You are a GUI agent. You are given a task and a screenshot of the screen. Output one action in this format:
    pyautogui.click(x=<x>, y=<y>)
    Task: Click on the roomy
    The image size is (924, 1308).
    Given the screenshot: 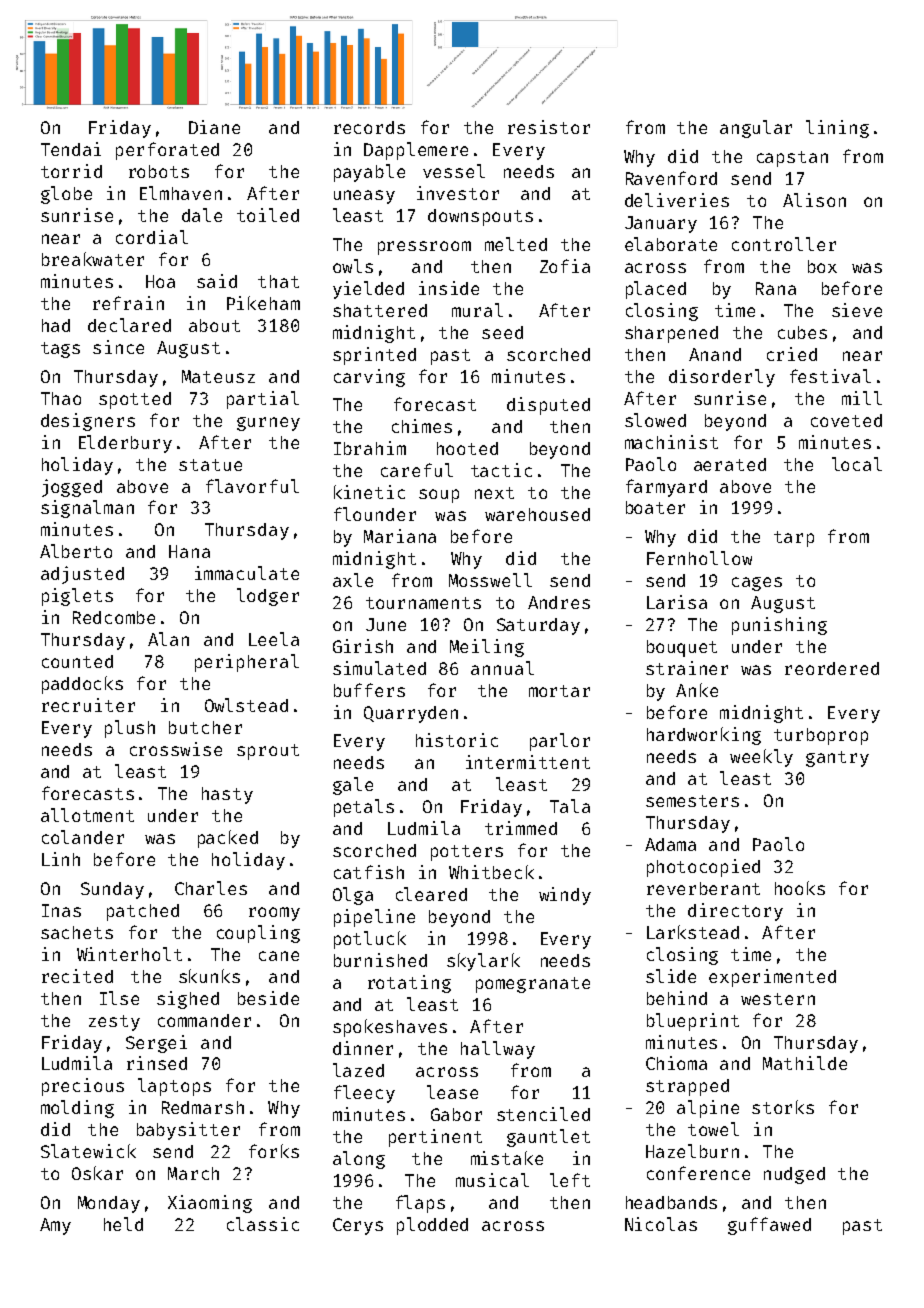 What is the action you would take?
    pyautogui.click(x=274, y=914)
